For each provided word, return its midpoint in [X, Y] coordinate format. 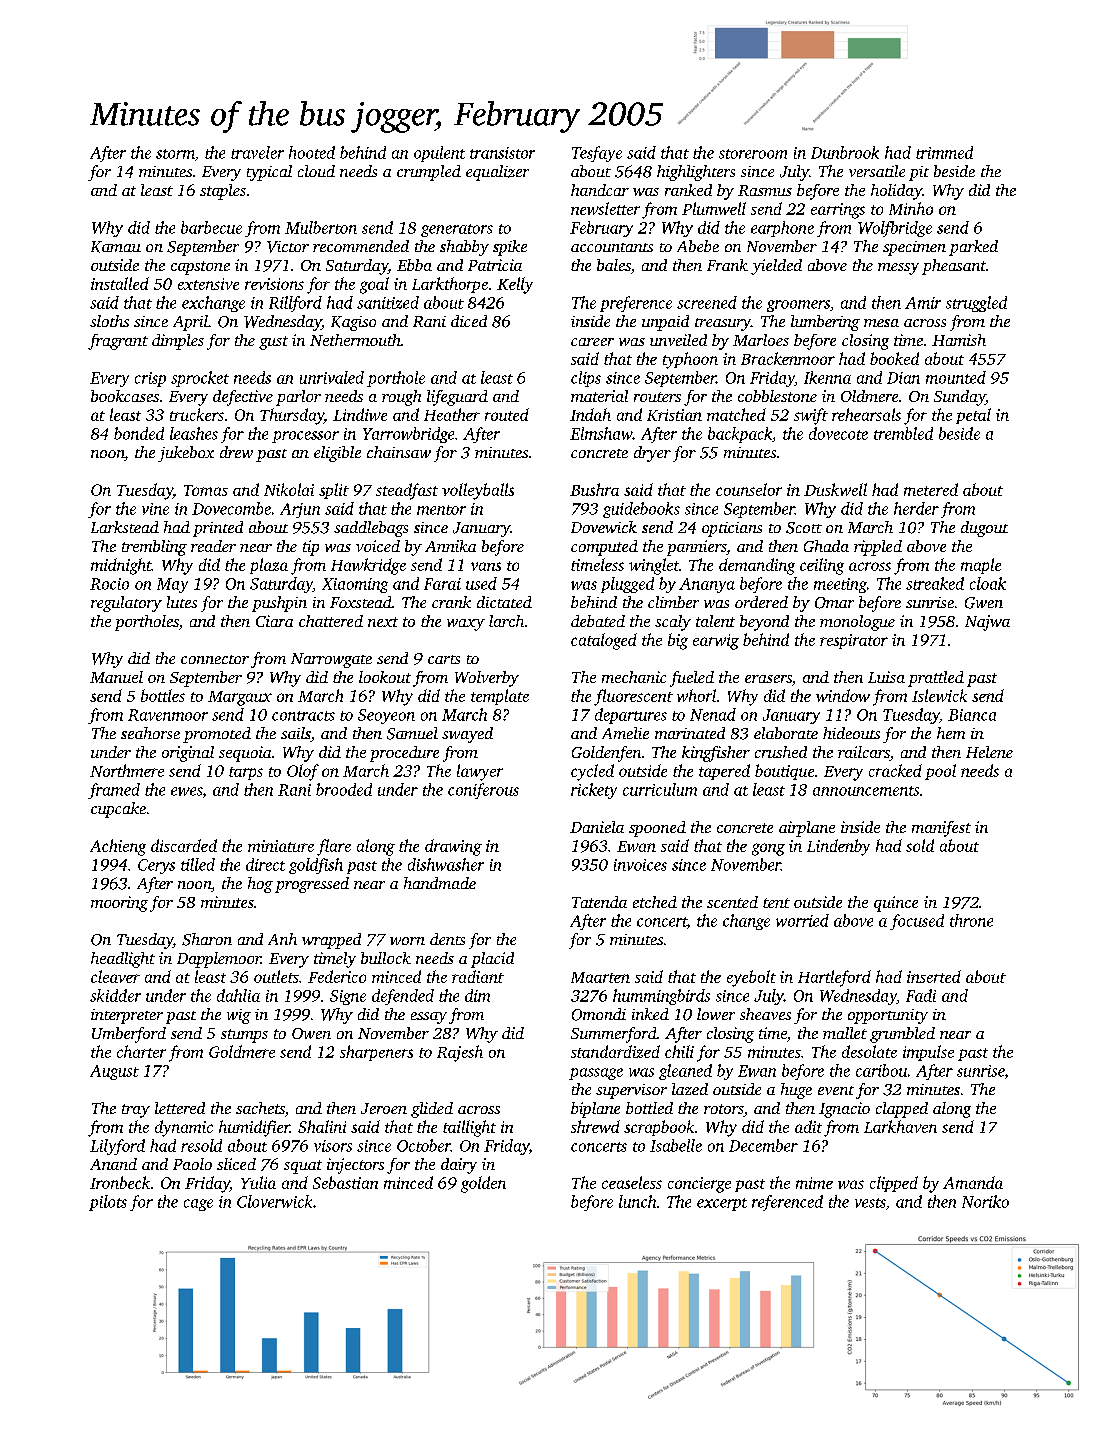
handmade [440, 883]
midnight [121, 566]
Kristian [674, 415]
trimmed [944, 152]
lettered [180, 1108]
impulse [928, 1053]
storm [175, 154]
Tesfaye [597, 154]
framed [114, 791]
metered [931, 489]
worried [802, 920]
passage [596, 1074]
